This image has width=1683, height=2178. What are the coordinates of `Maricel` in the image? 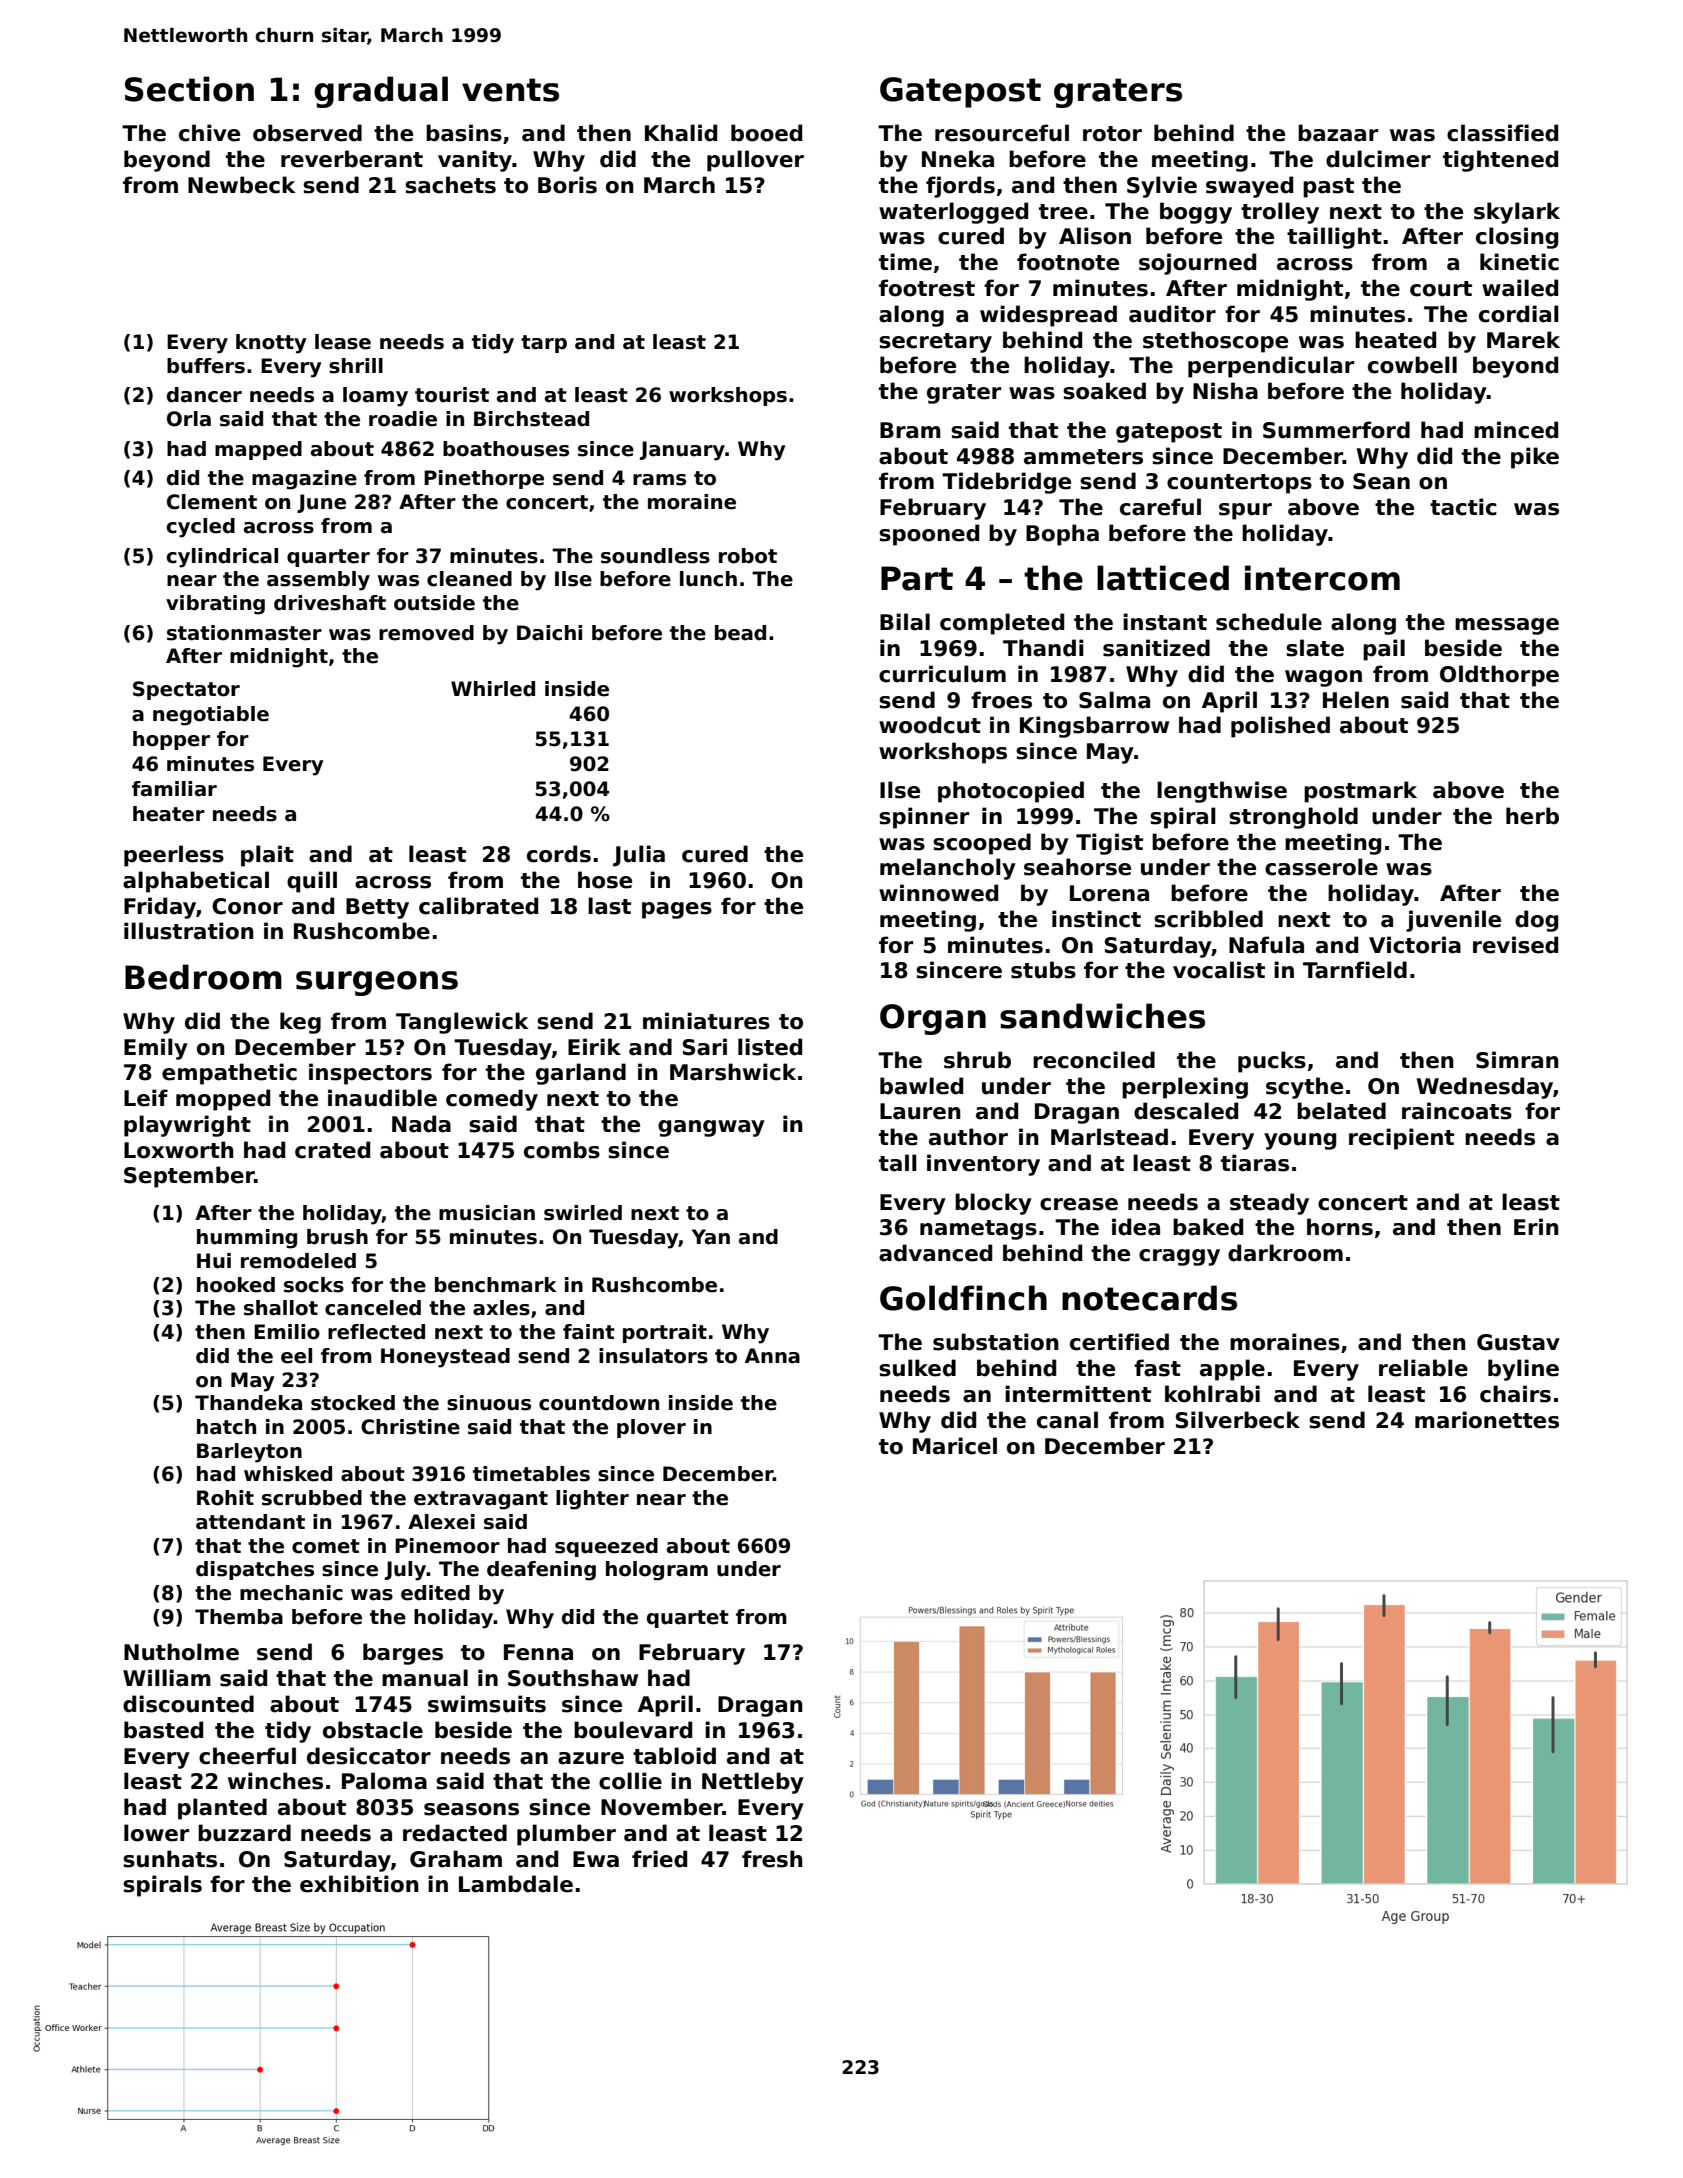 It's located at (955, 1446).
